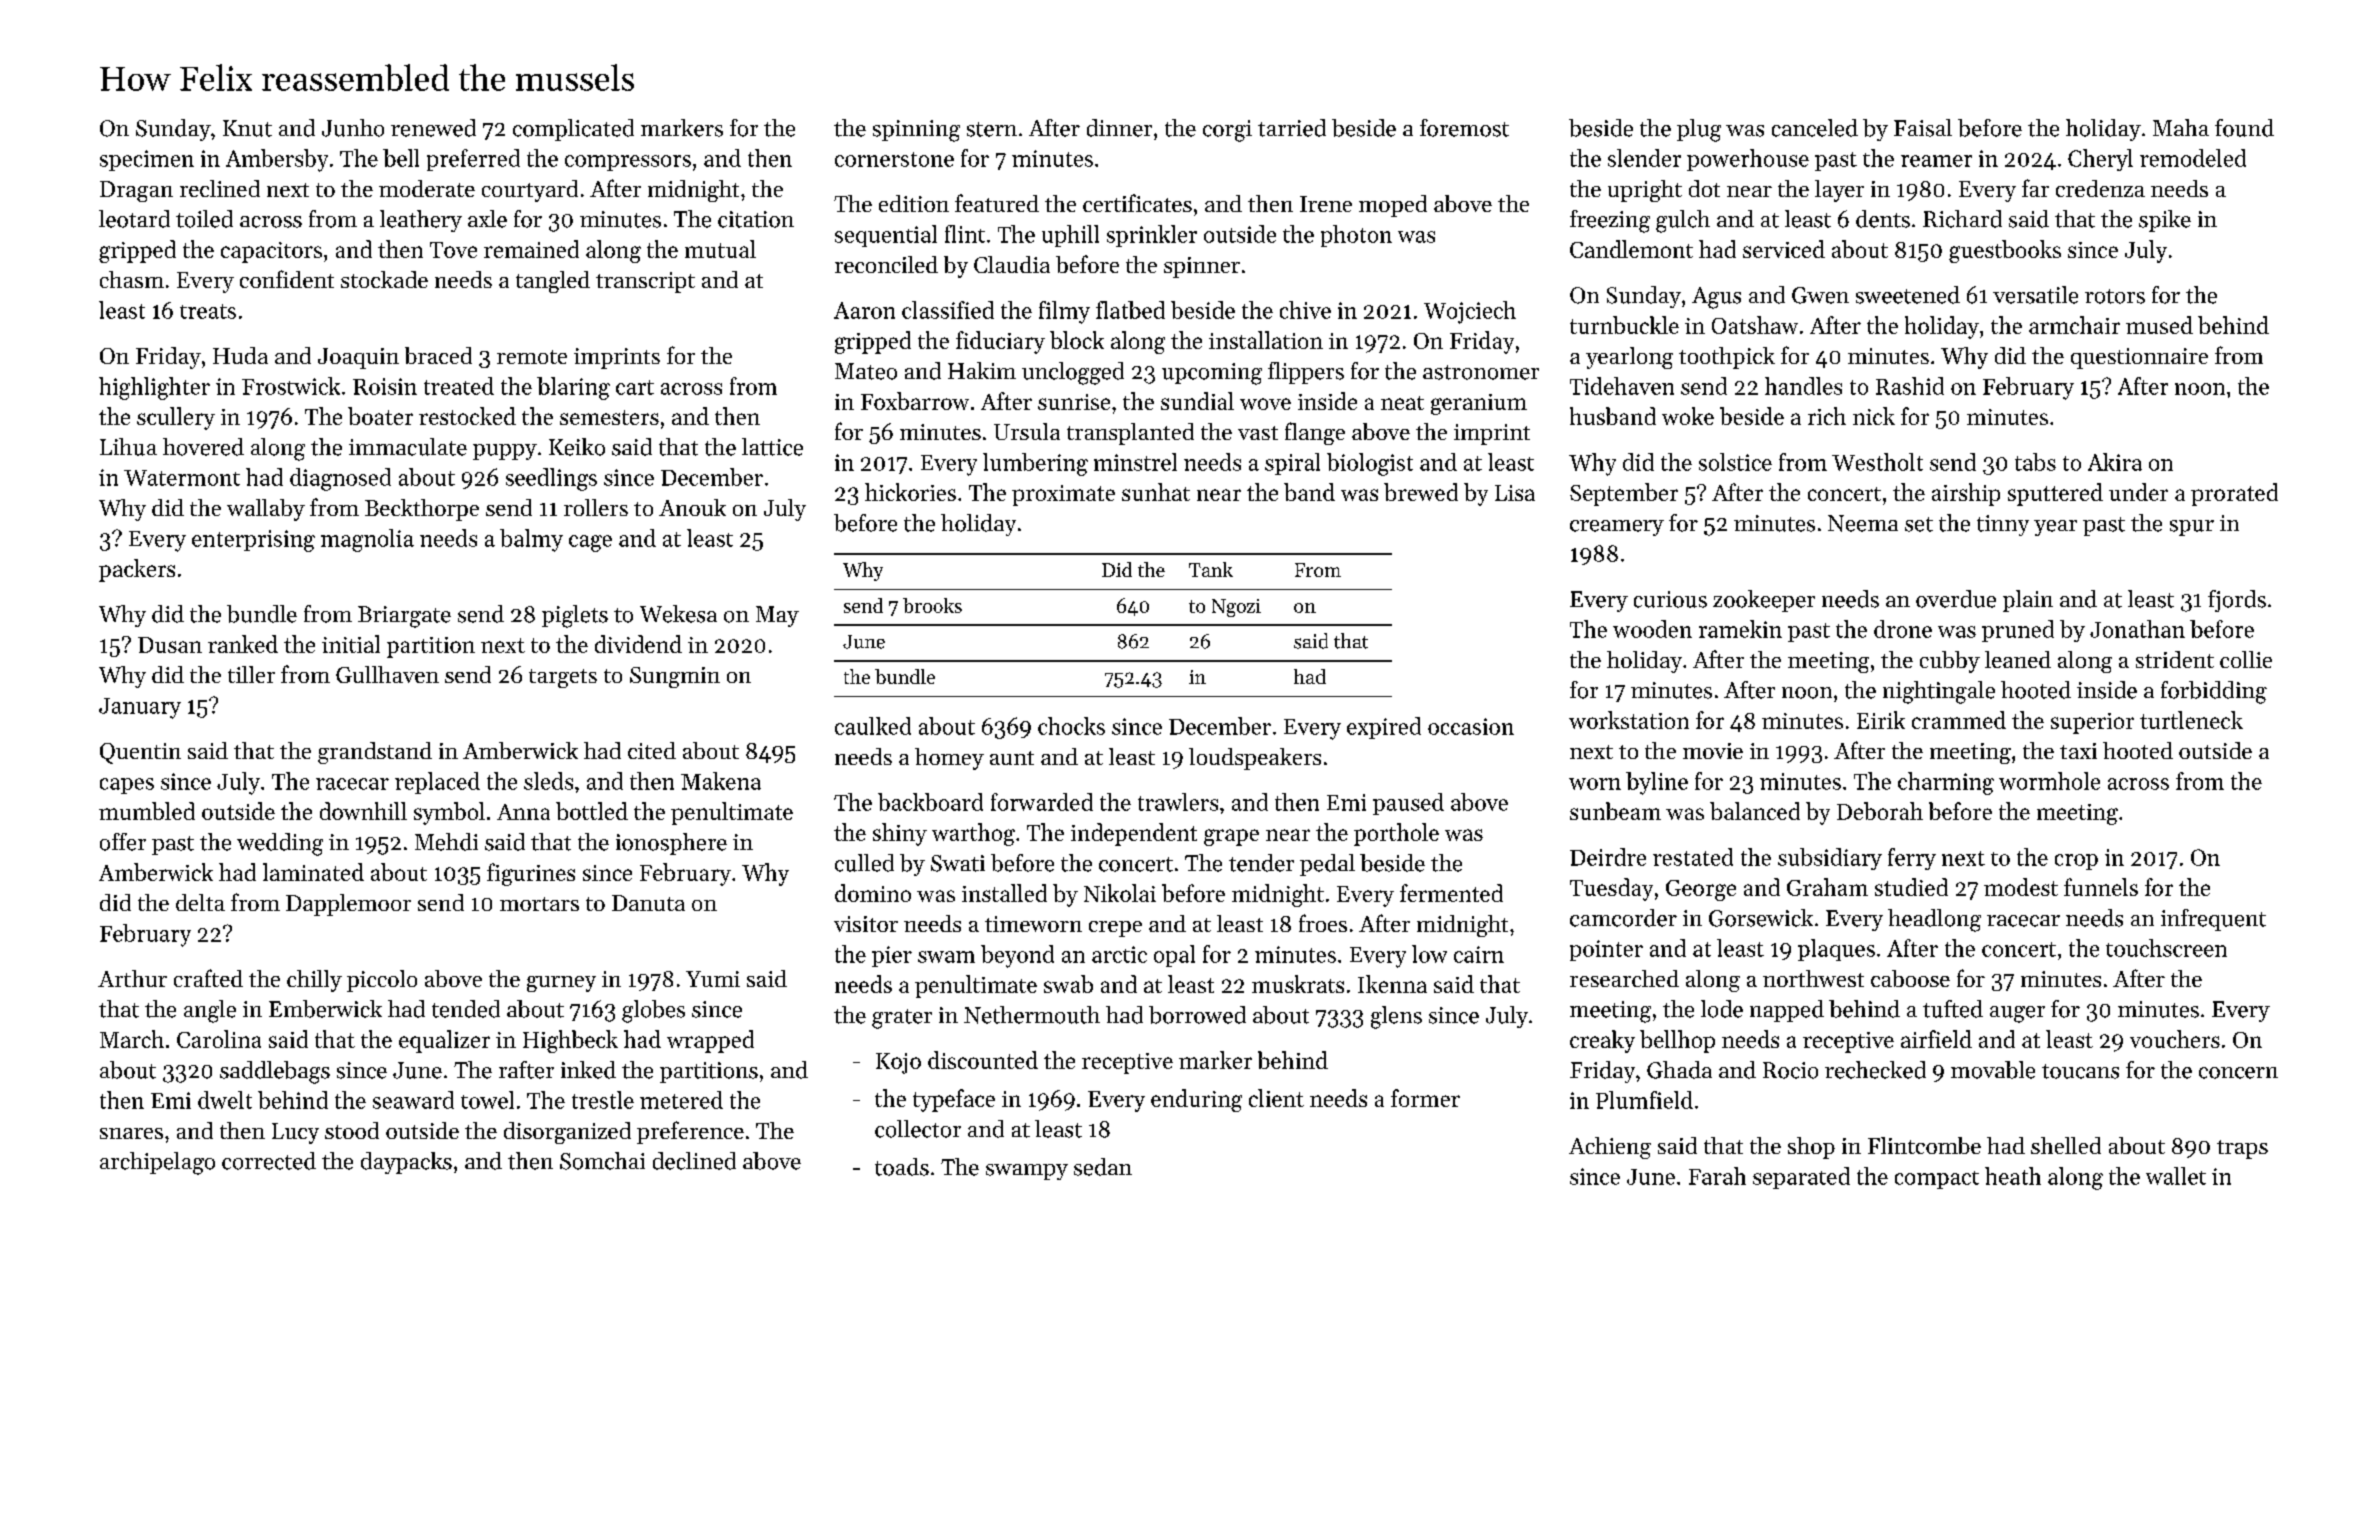 The image size is (2380, 1540). I want to click on overdue, so click(1956, 599).
